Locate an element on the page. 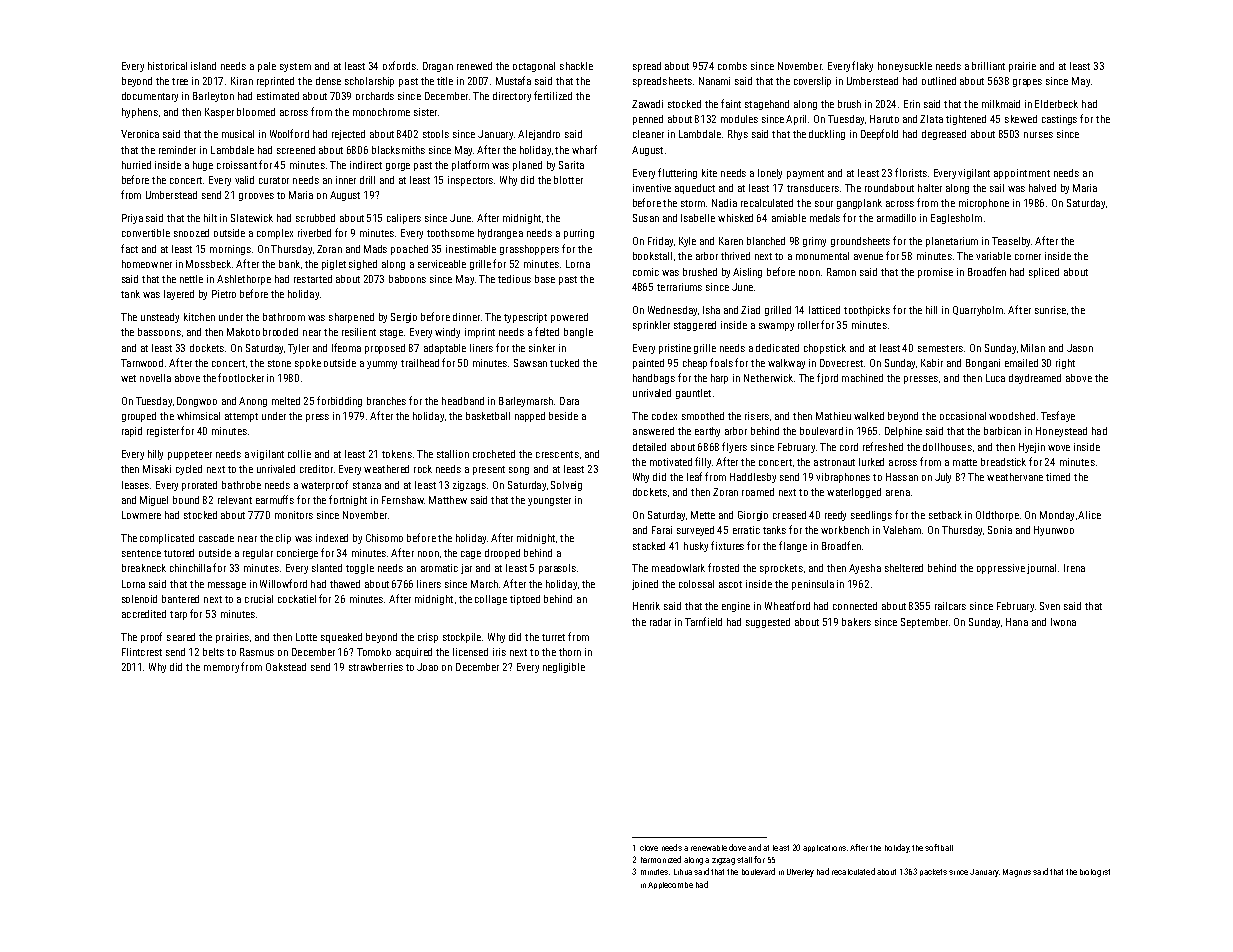 This document has height=952, width=1233. system is located at coordinates (295, 67).
